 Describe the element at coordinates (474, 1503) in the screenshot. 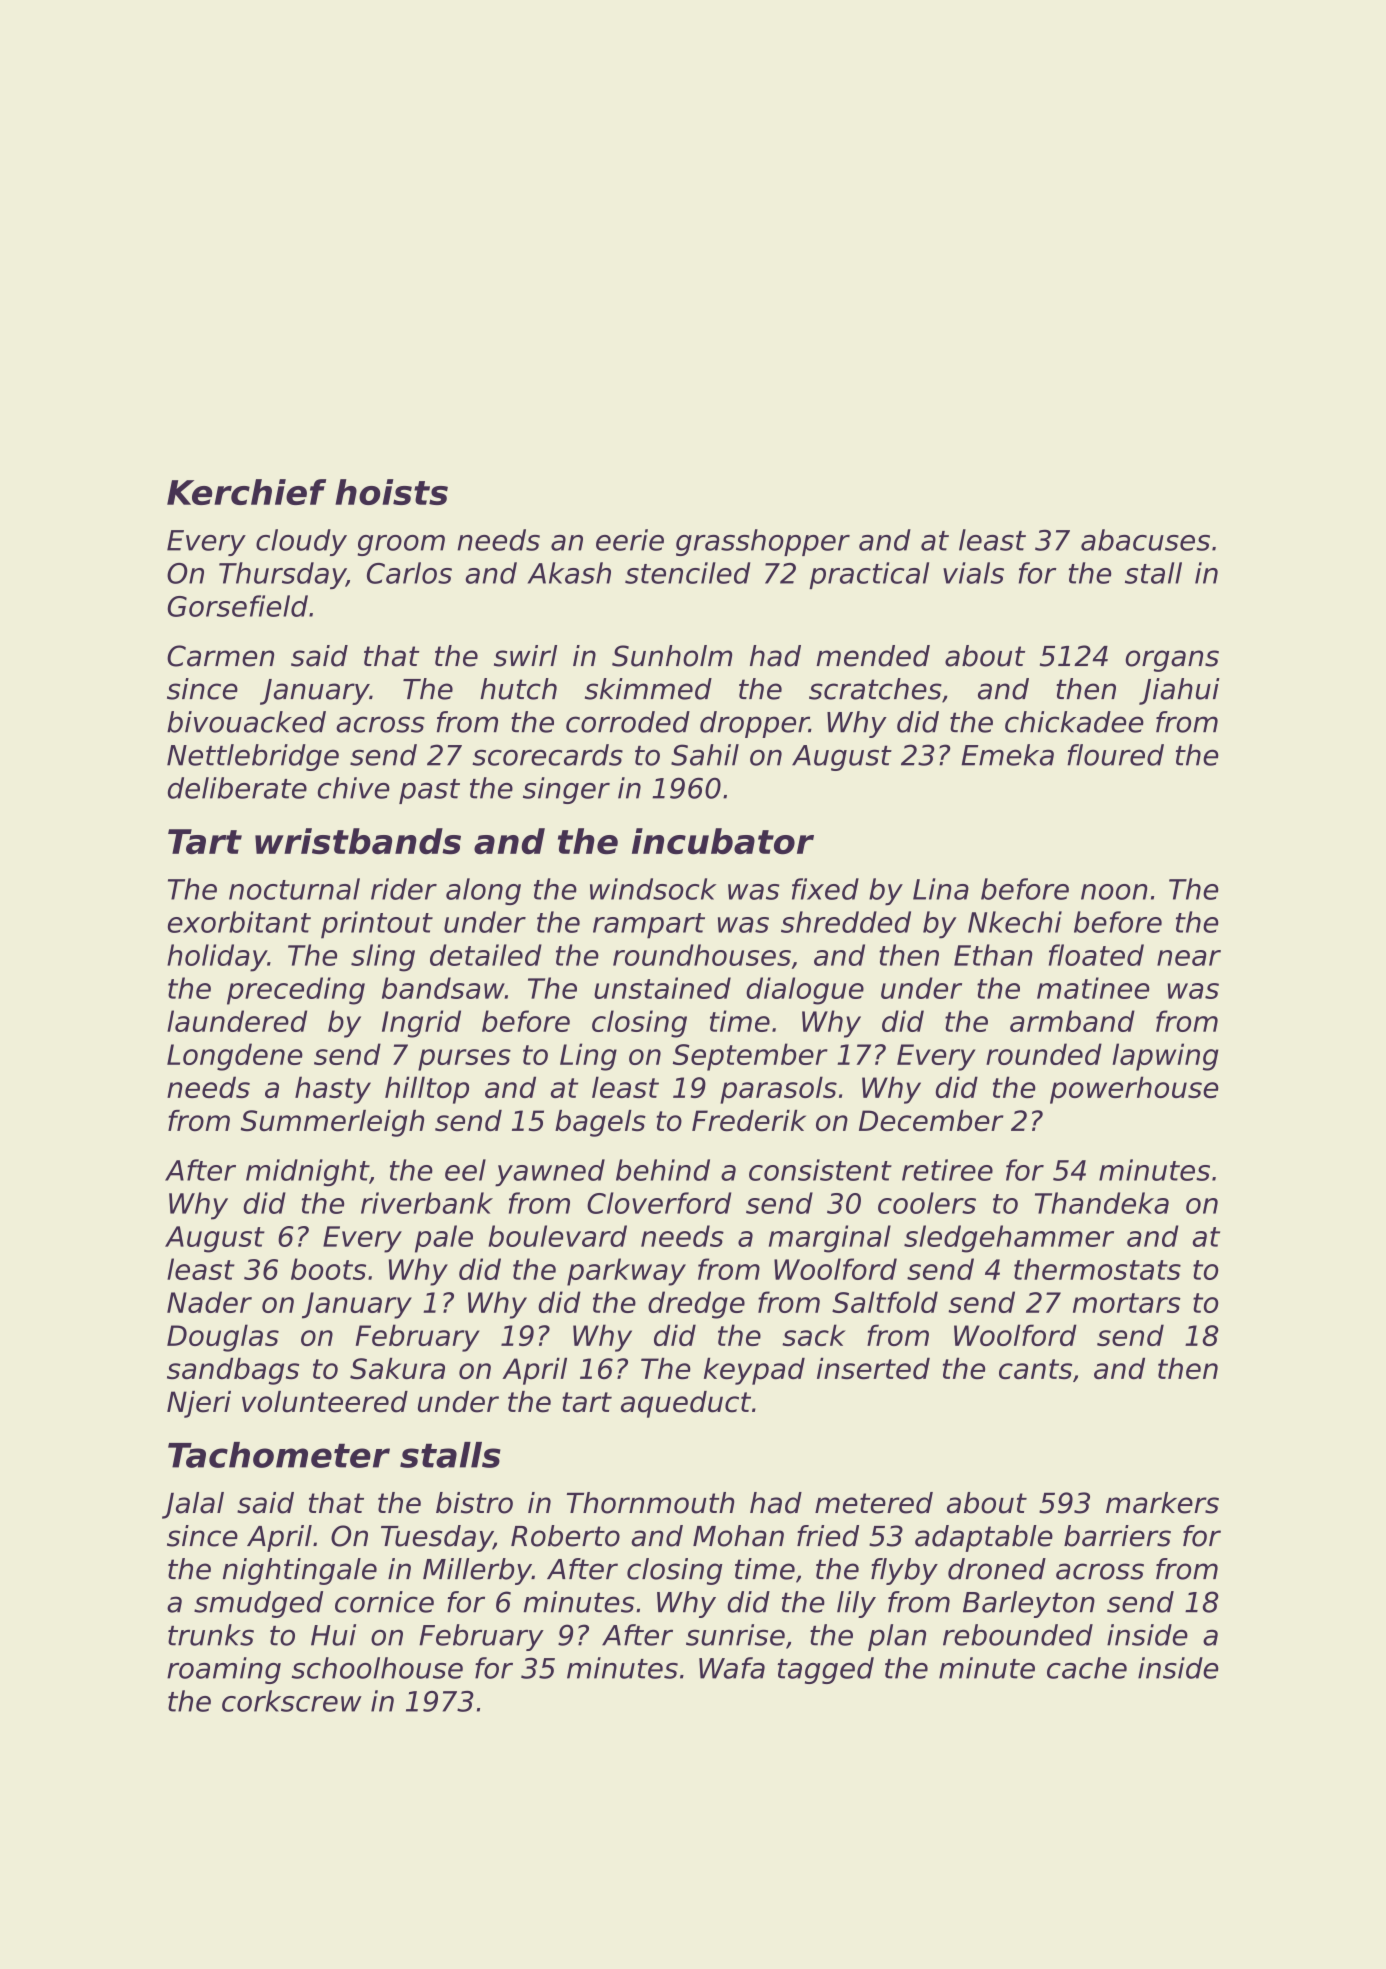

I see `bistro` at that location.
